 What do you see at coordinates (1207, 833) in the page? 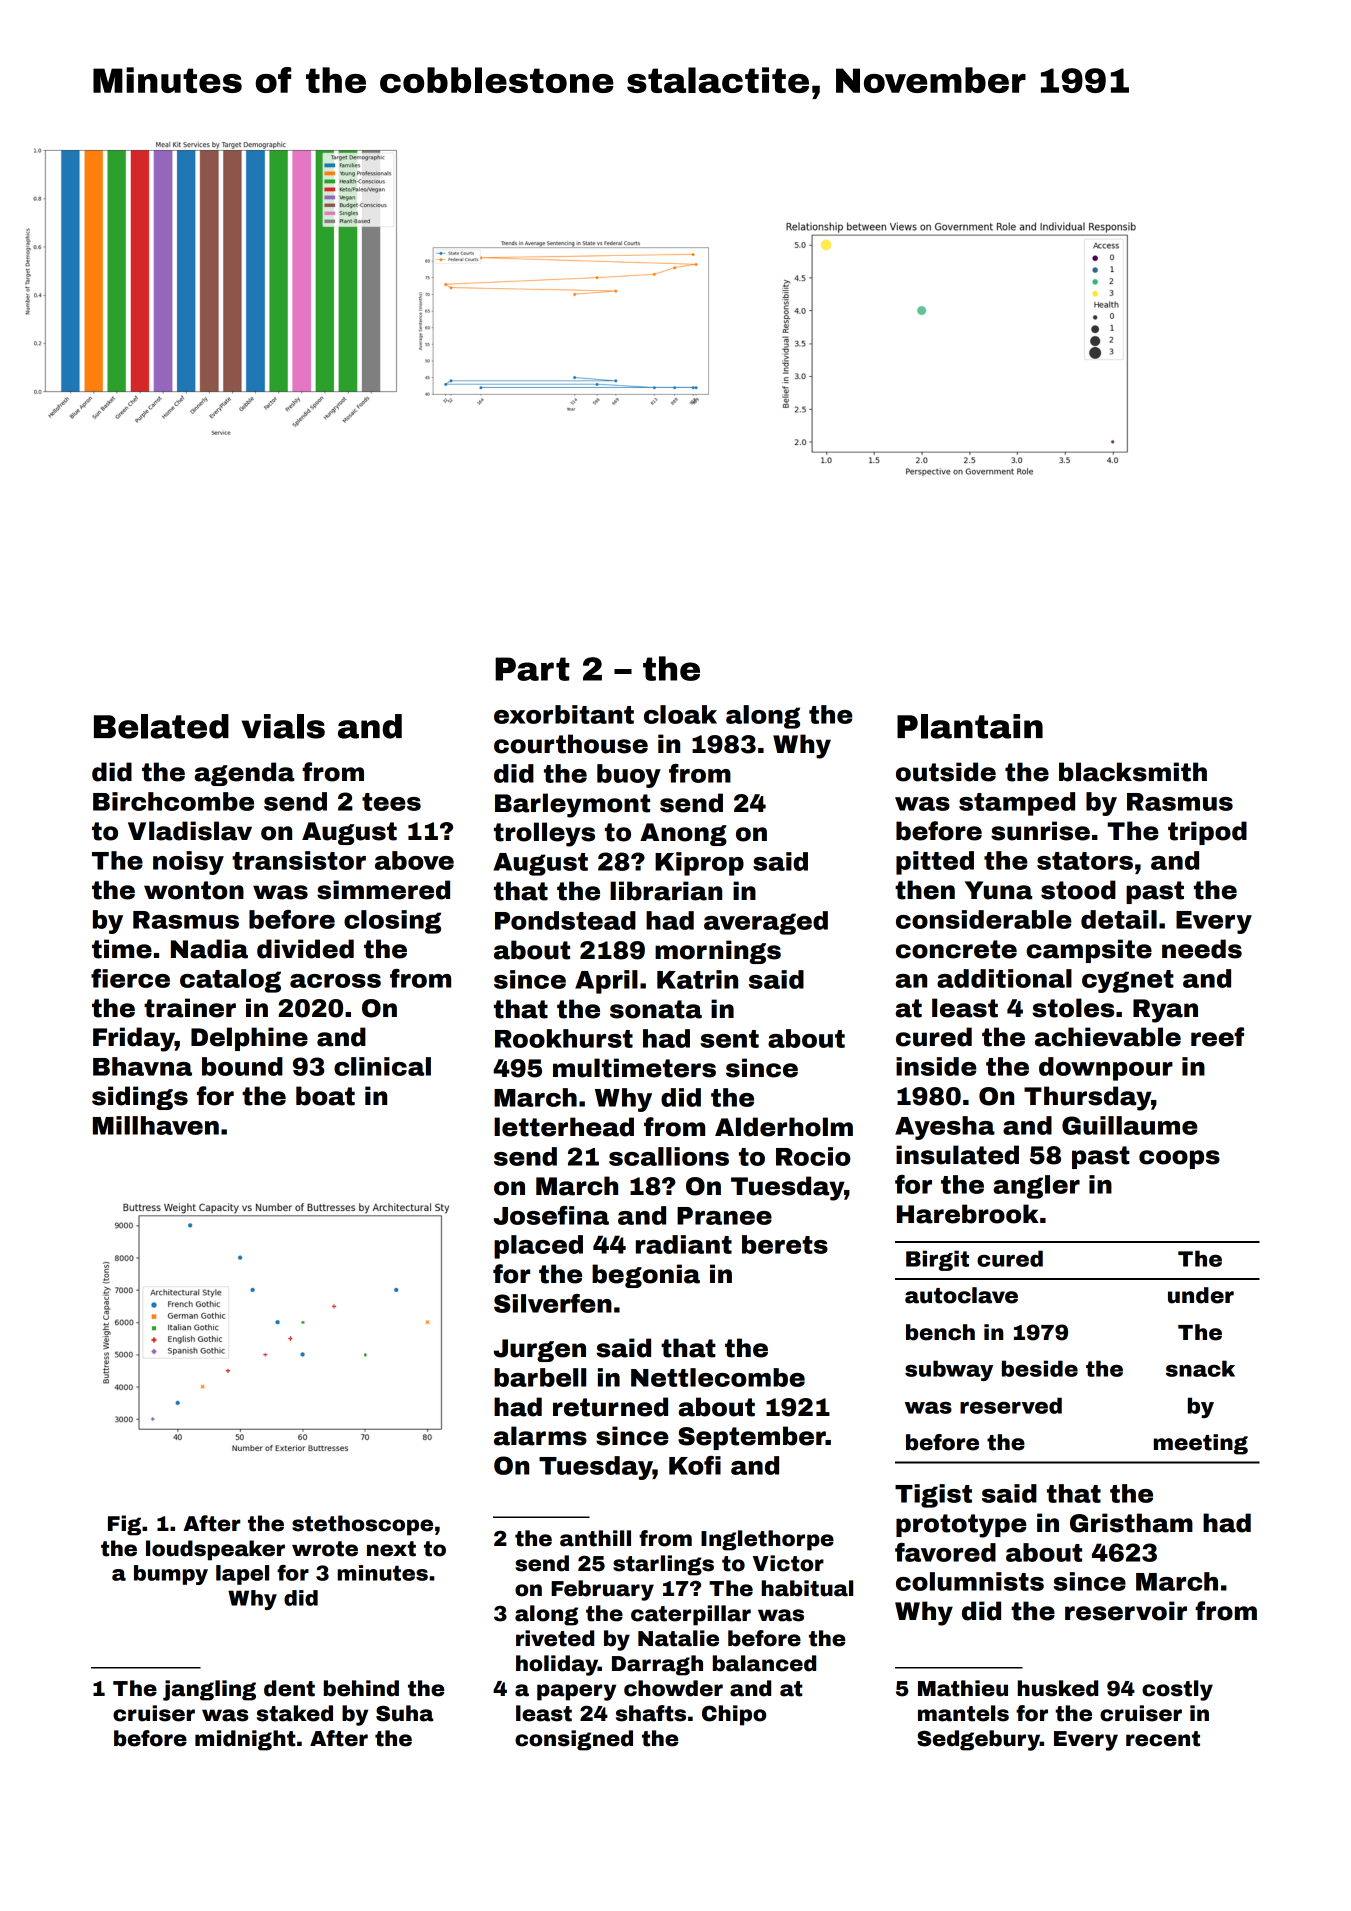
I see `tripod` at bounding box center [1207, 833].
